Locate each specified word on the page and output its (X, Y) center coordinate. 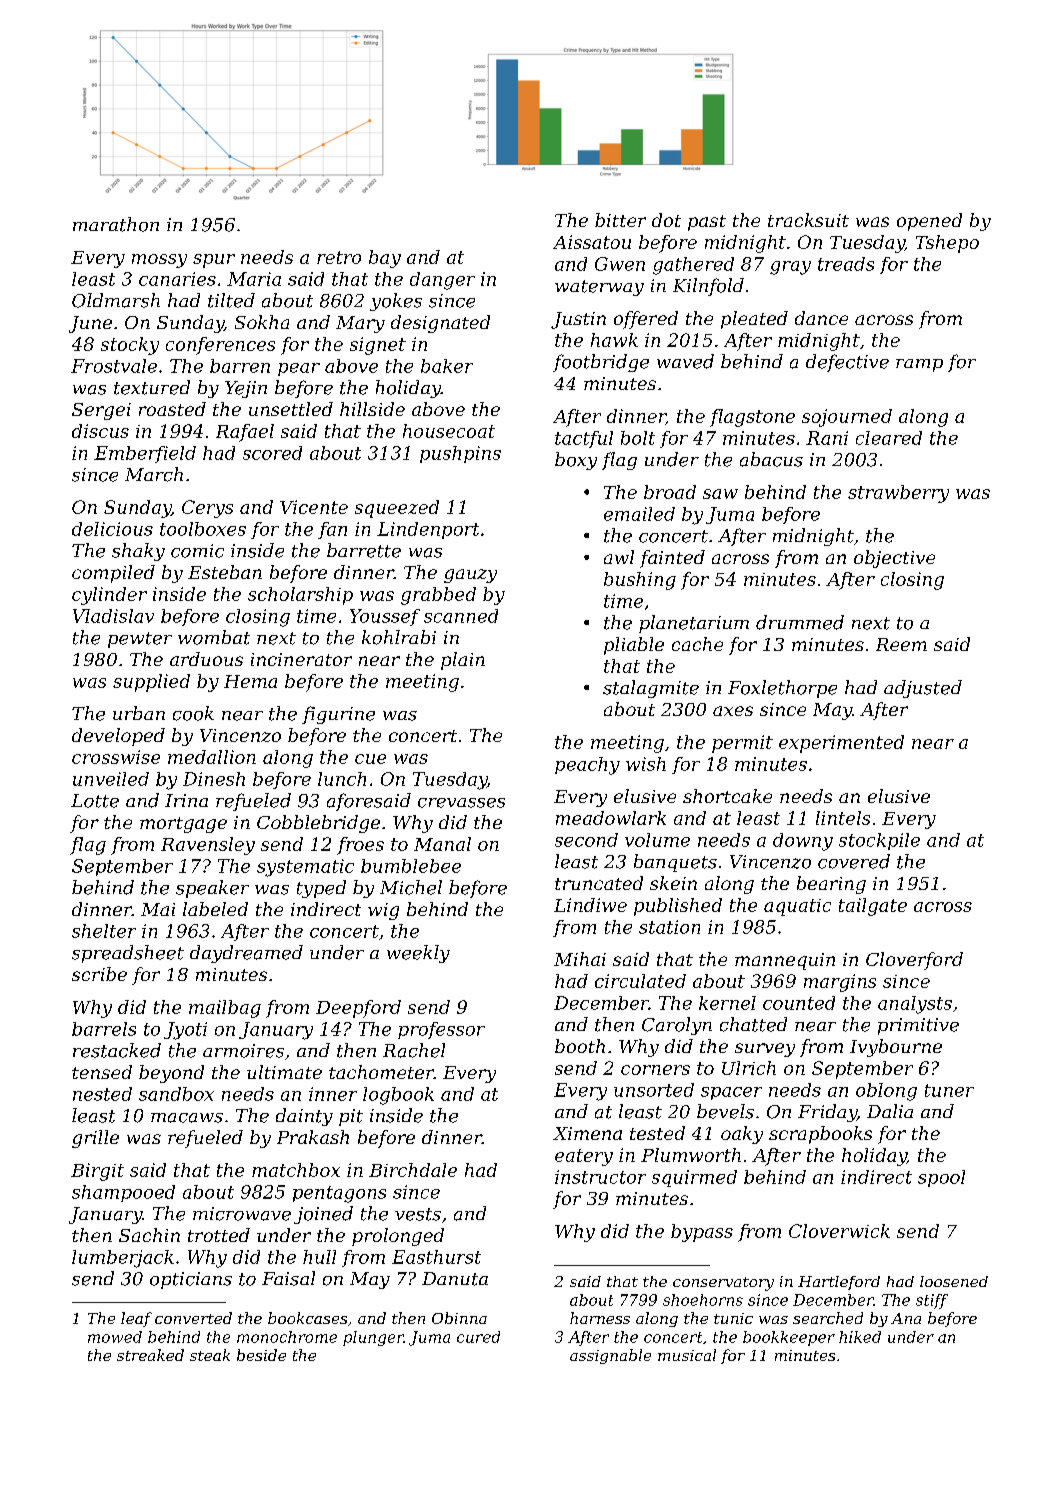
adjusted (923, 689)
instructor (600, 1177)
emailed (639, 514)
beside (261, 1355)
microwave (242, 1214)
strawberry (898, 494)
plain (463, 661)
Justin (578, 320)
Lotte (95, 801)
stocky (130, 346)
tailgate (873, 907)
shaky (138, 552)
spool (941, 1178)
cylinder (109, 596)
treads (846, 264)
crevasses (461, 803)
